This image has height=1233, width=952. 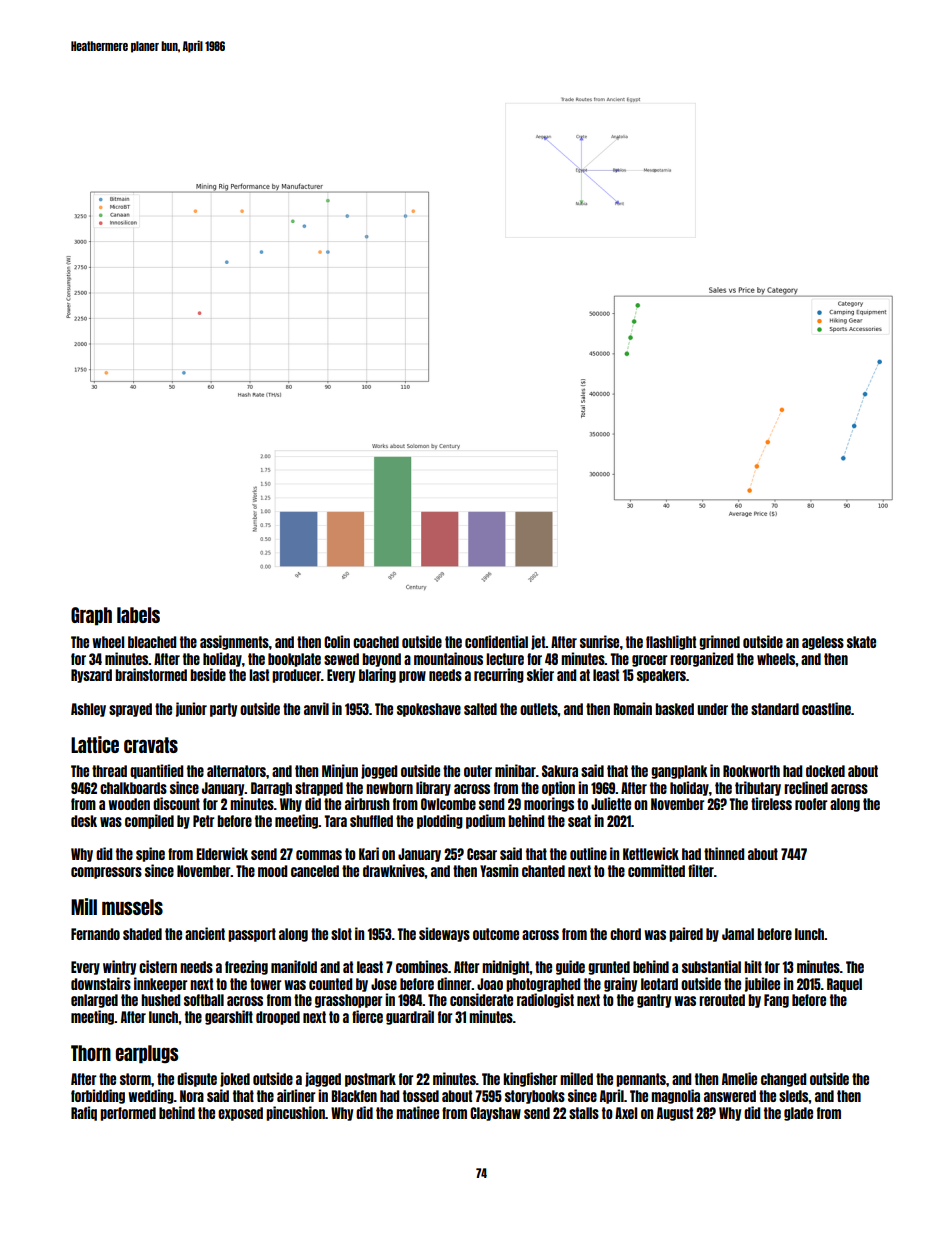 I want to click on midnight, so click(x=505, y=967).
